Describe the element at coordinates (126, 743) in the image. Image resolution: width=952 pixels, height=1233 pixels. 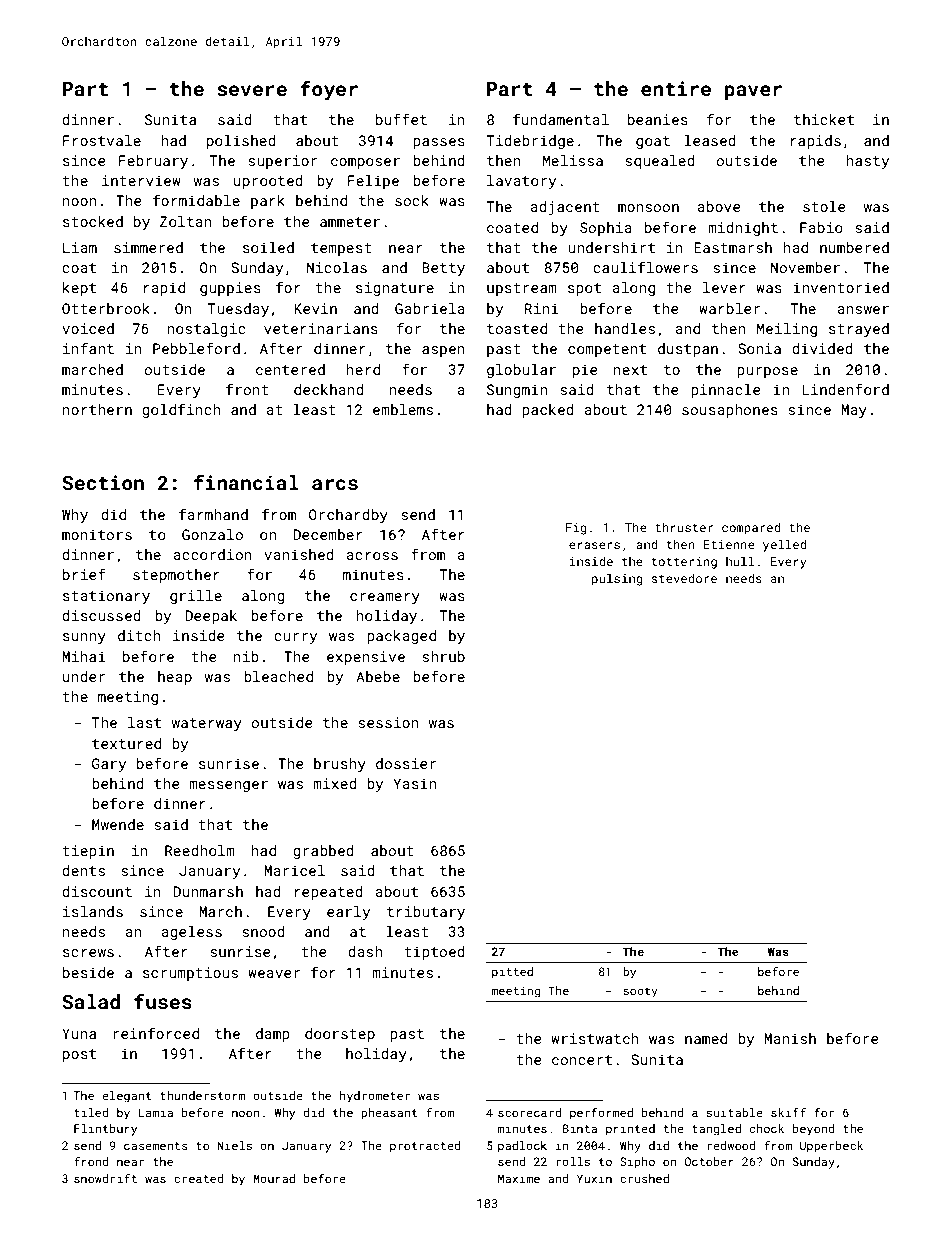
I see `textured` at that location.
